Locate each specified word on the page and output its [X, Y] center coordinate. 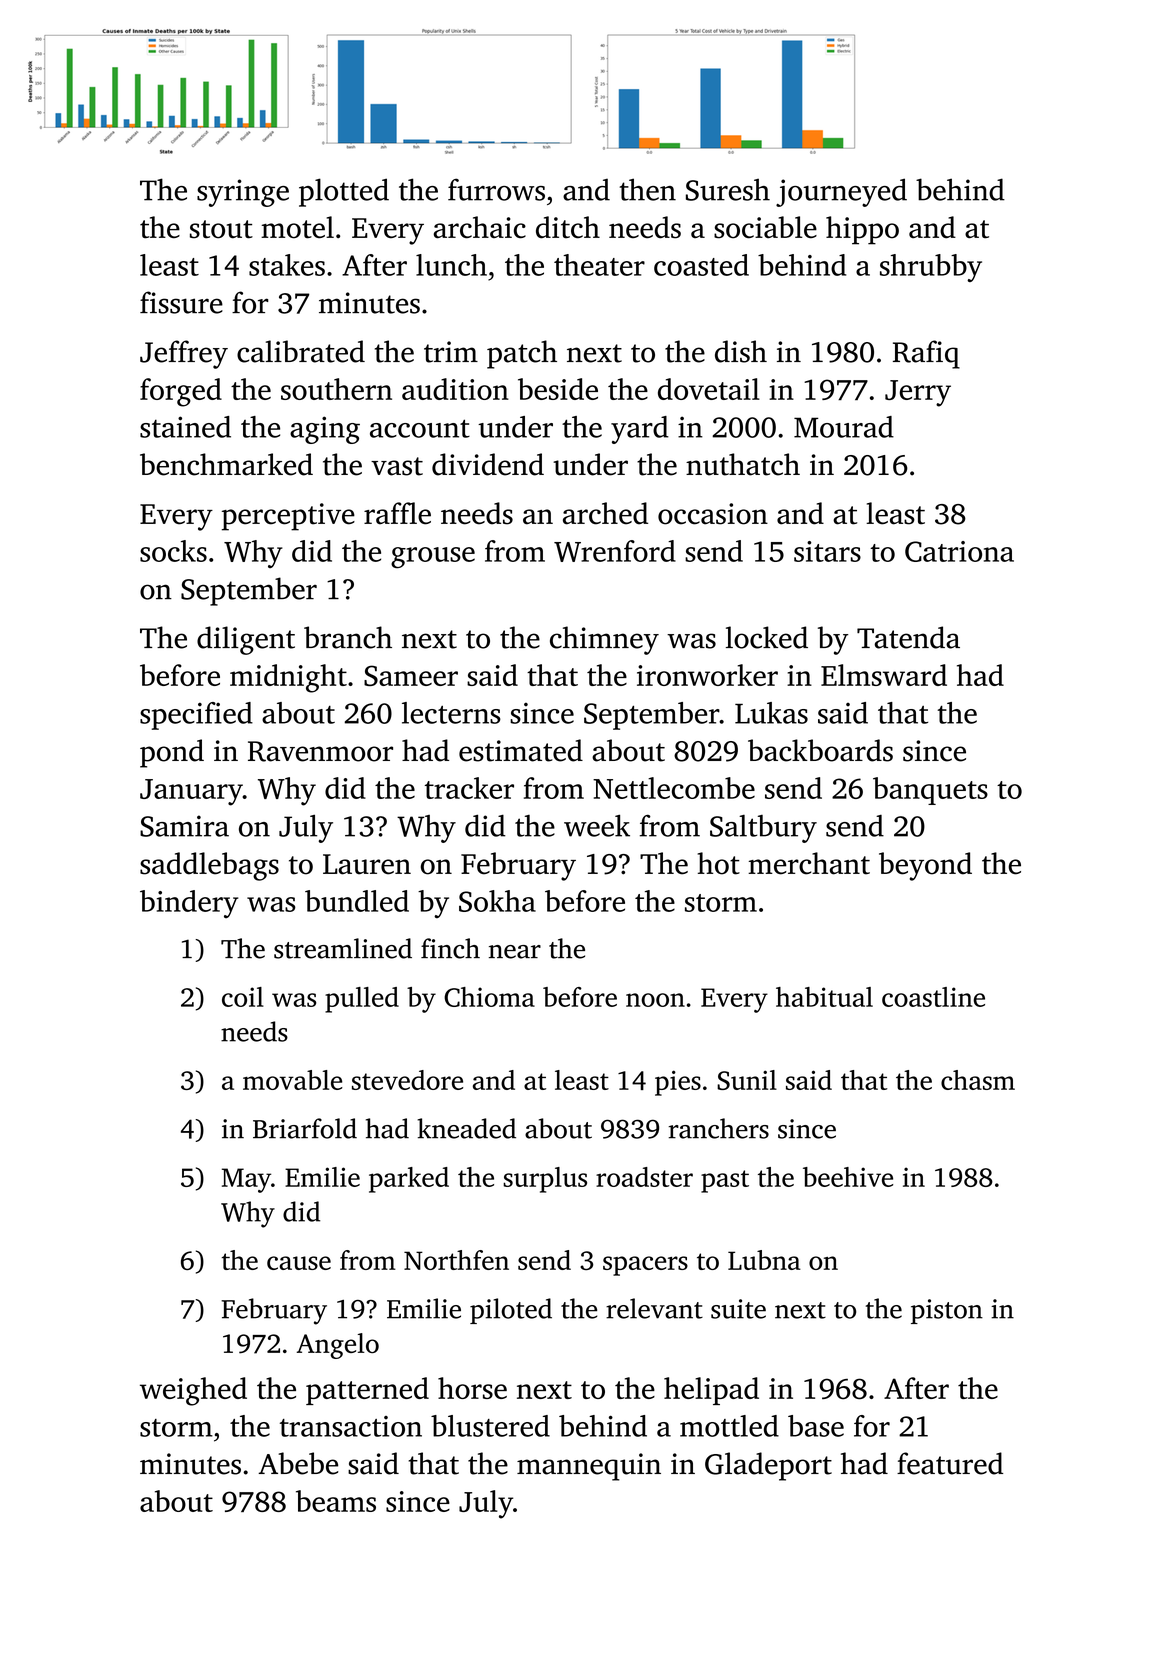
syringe [243, 193]
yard [640, 430]
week [597, 825]
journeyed [841, 192]
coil [243, 997]
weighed [193, 1391]
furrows [496, 189]
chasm [978, 1080]
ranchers [719, 1128]
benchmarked [226, 464]
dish [741, 351]
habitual [824, 997]
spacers [645, 1266]
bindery [189, 904]
